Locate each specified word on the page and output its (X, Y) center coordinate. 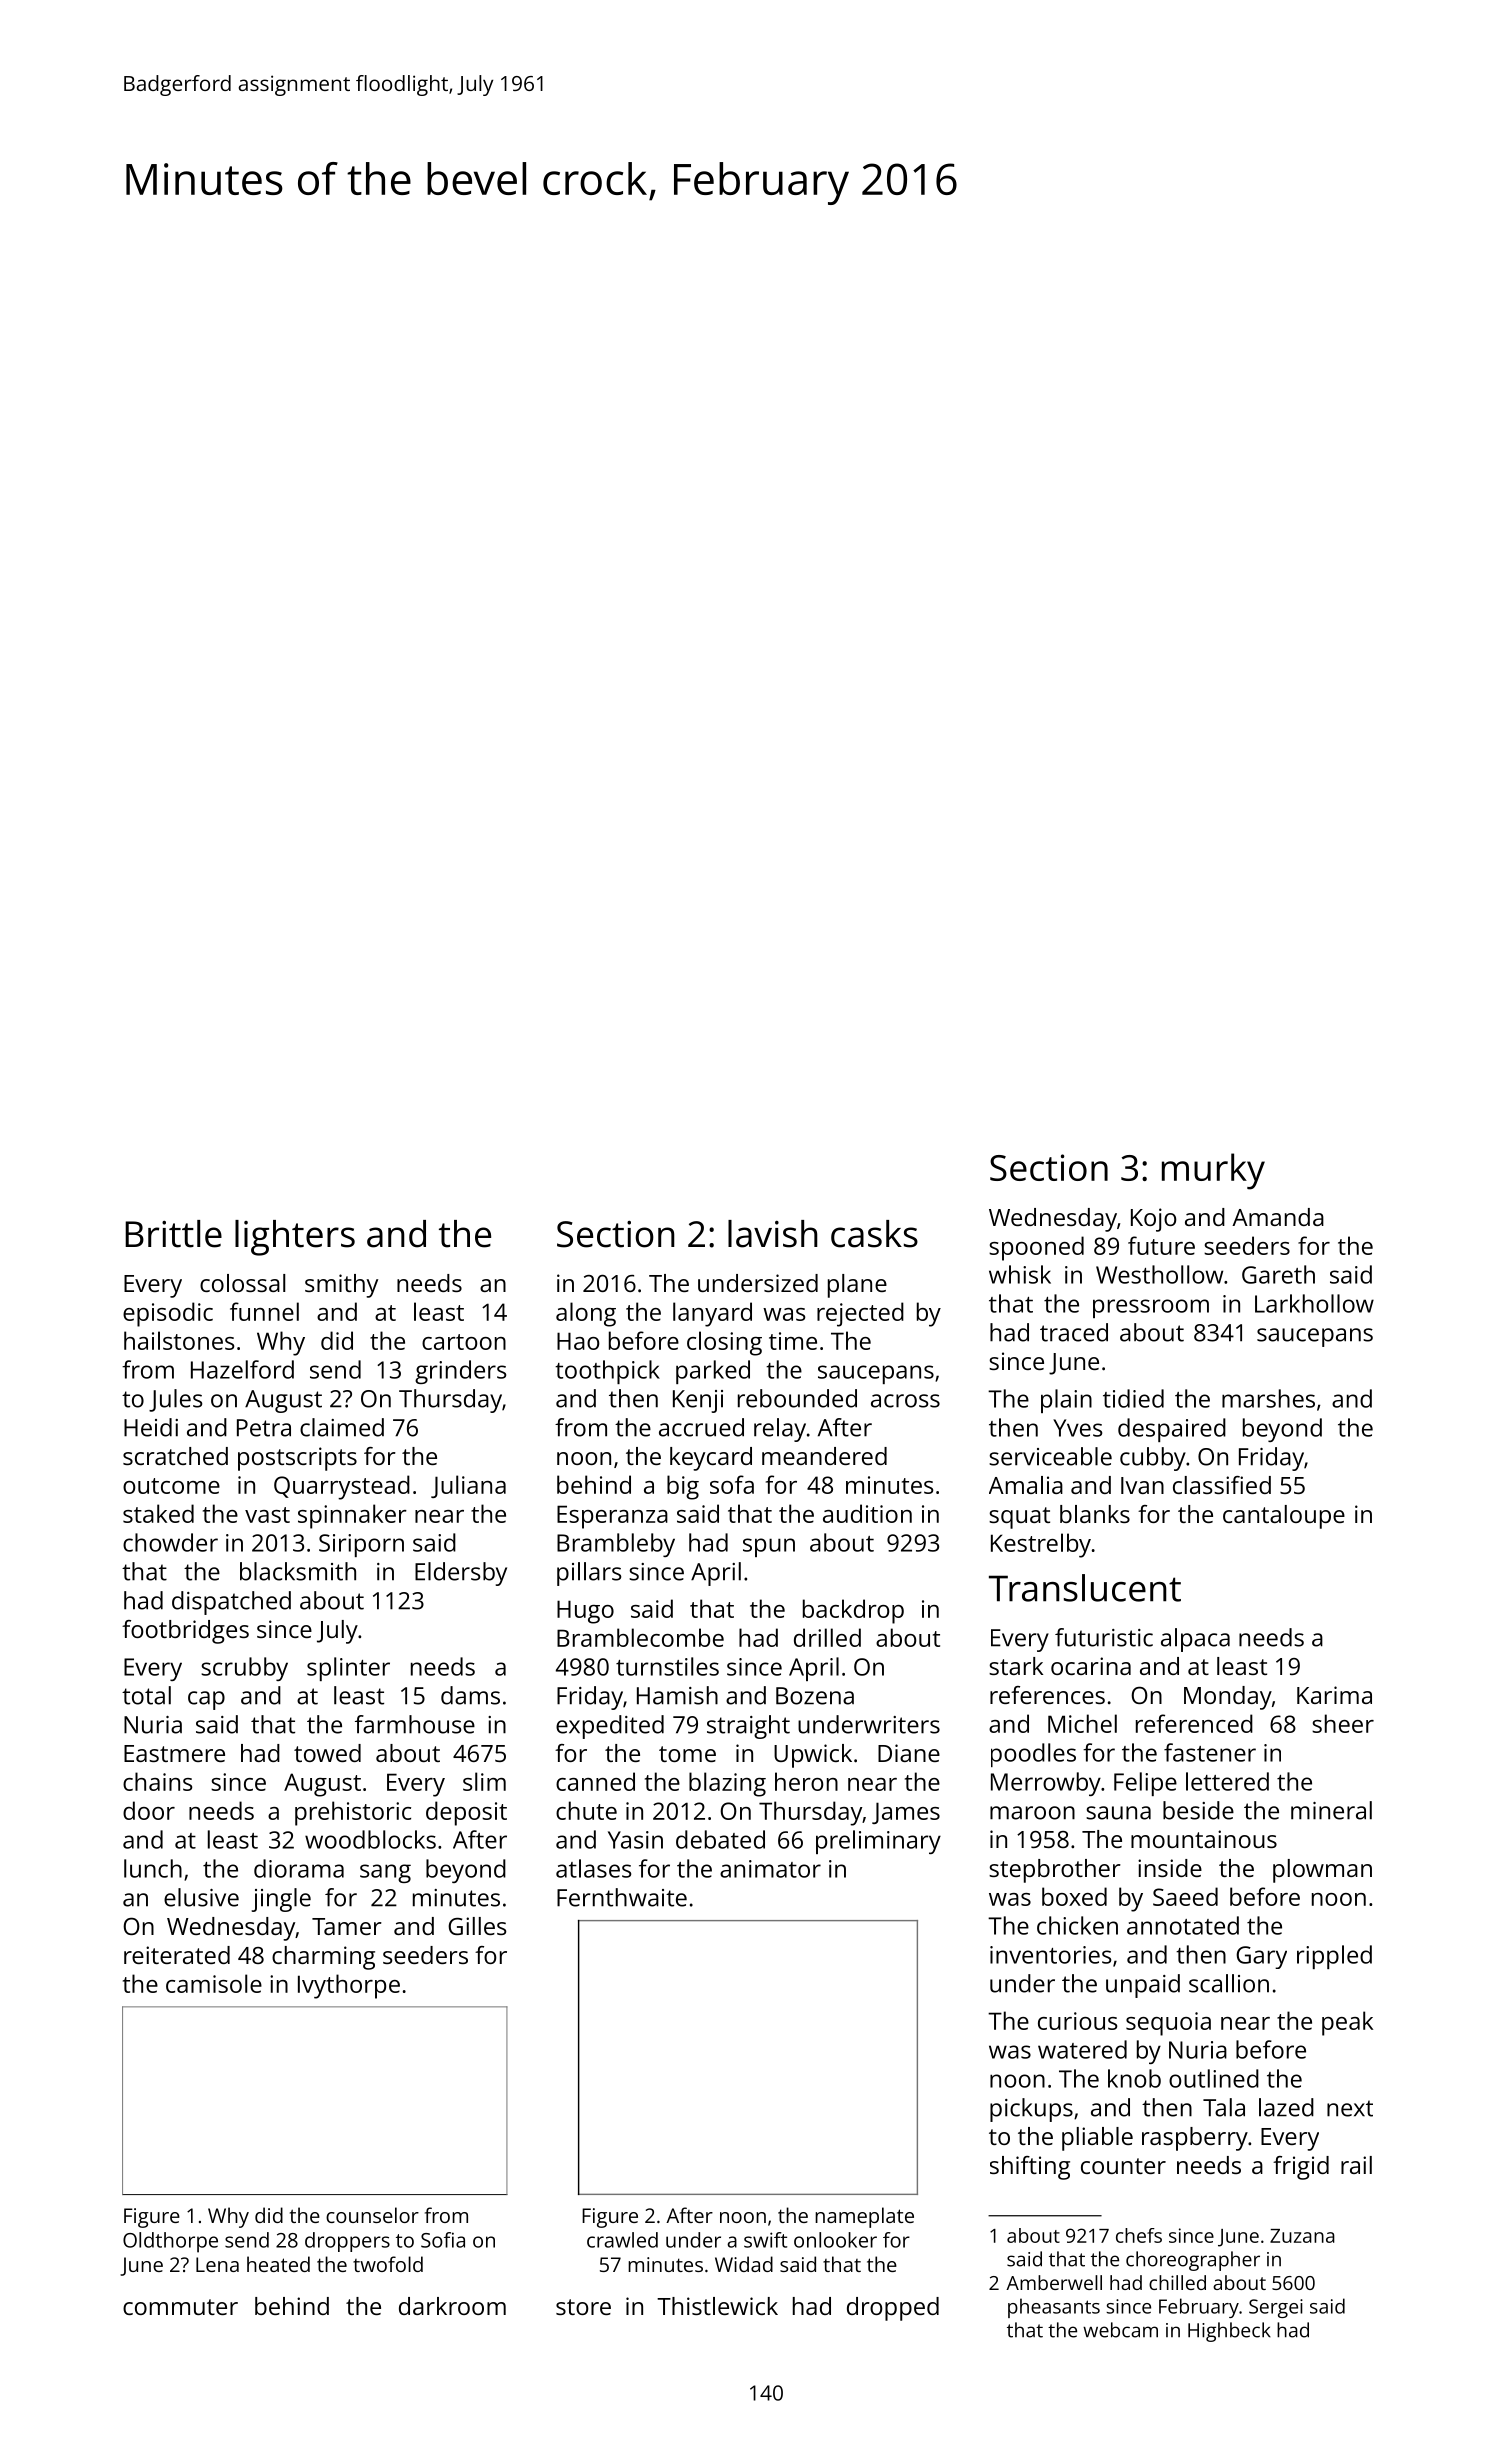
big (683, 1487)
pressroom (1151, 1308)
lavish (773, 1234)
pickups (1031, 2110)
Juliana (468, 1486)
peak (1347, 2023)
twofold (388, 2264)
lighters (295, 1238)
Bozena (815, 1696)
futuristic (1104, 1637)
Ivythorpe (349, 1986)
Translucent (1085, 1588)
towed (327, 1753)
